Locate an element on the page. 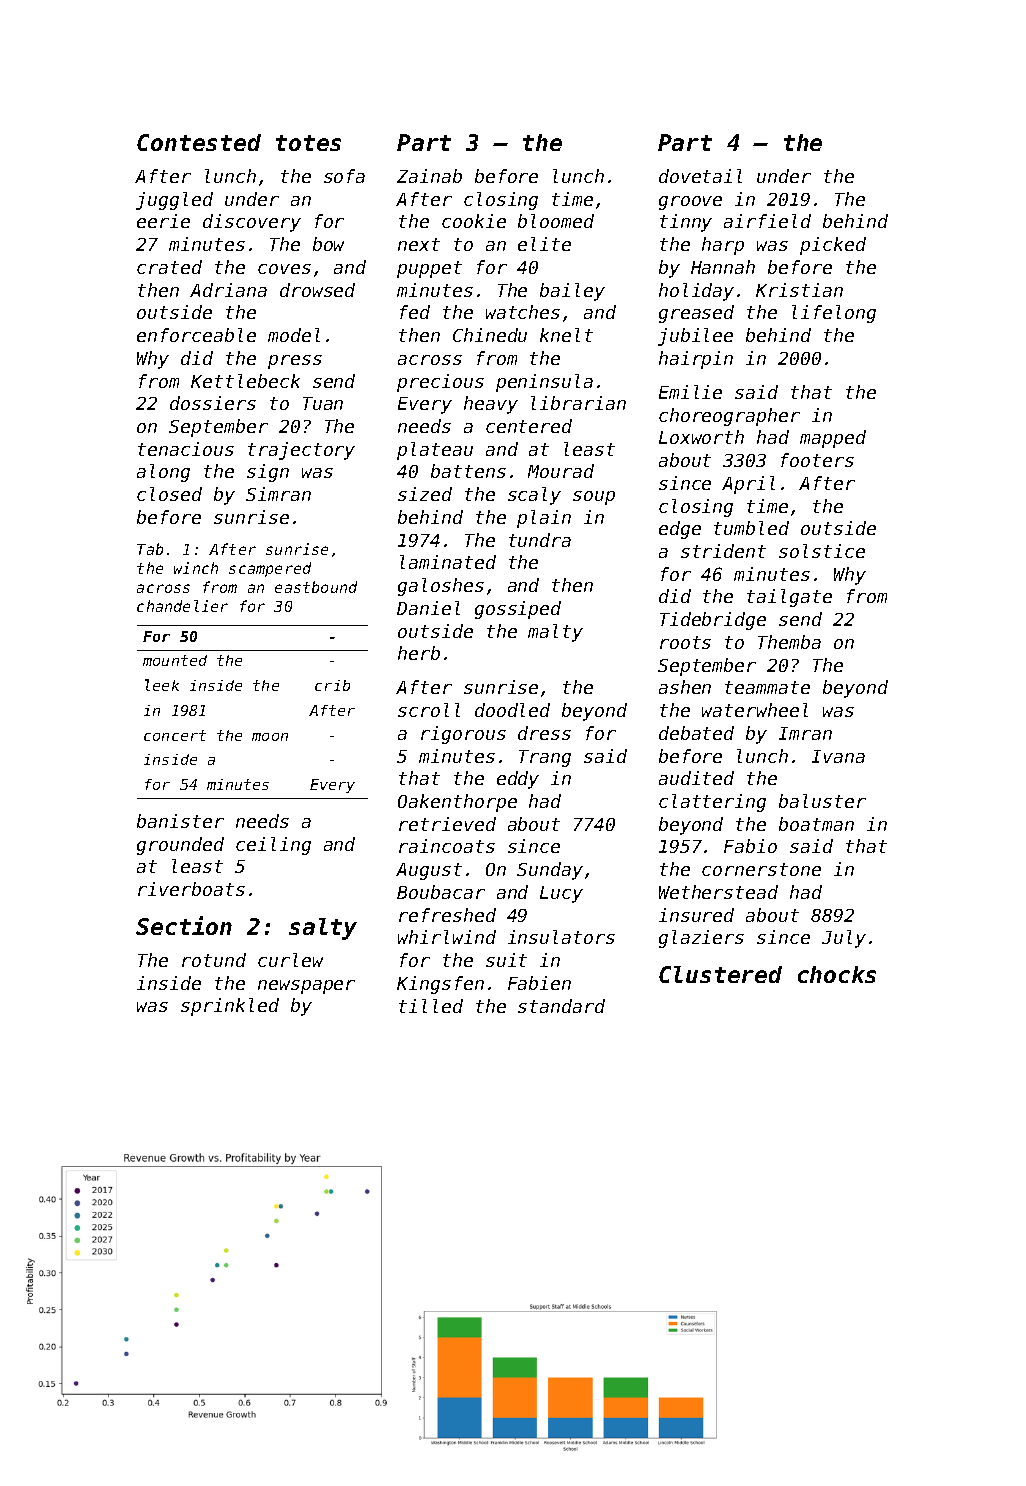 The width and height of the image is (1026, 1486). ceiling is located at coordinates (273, 846).
